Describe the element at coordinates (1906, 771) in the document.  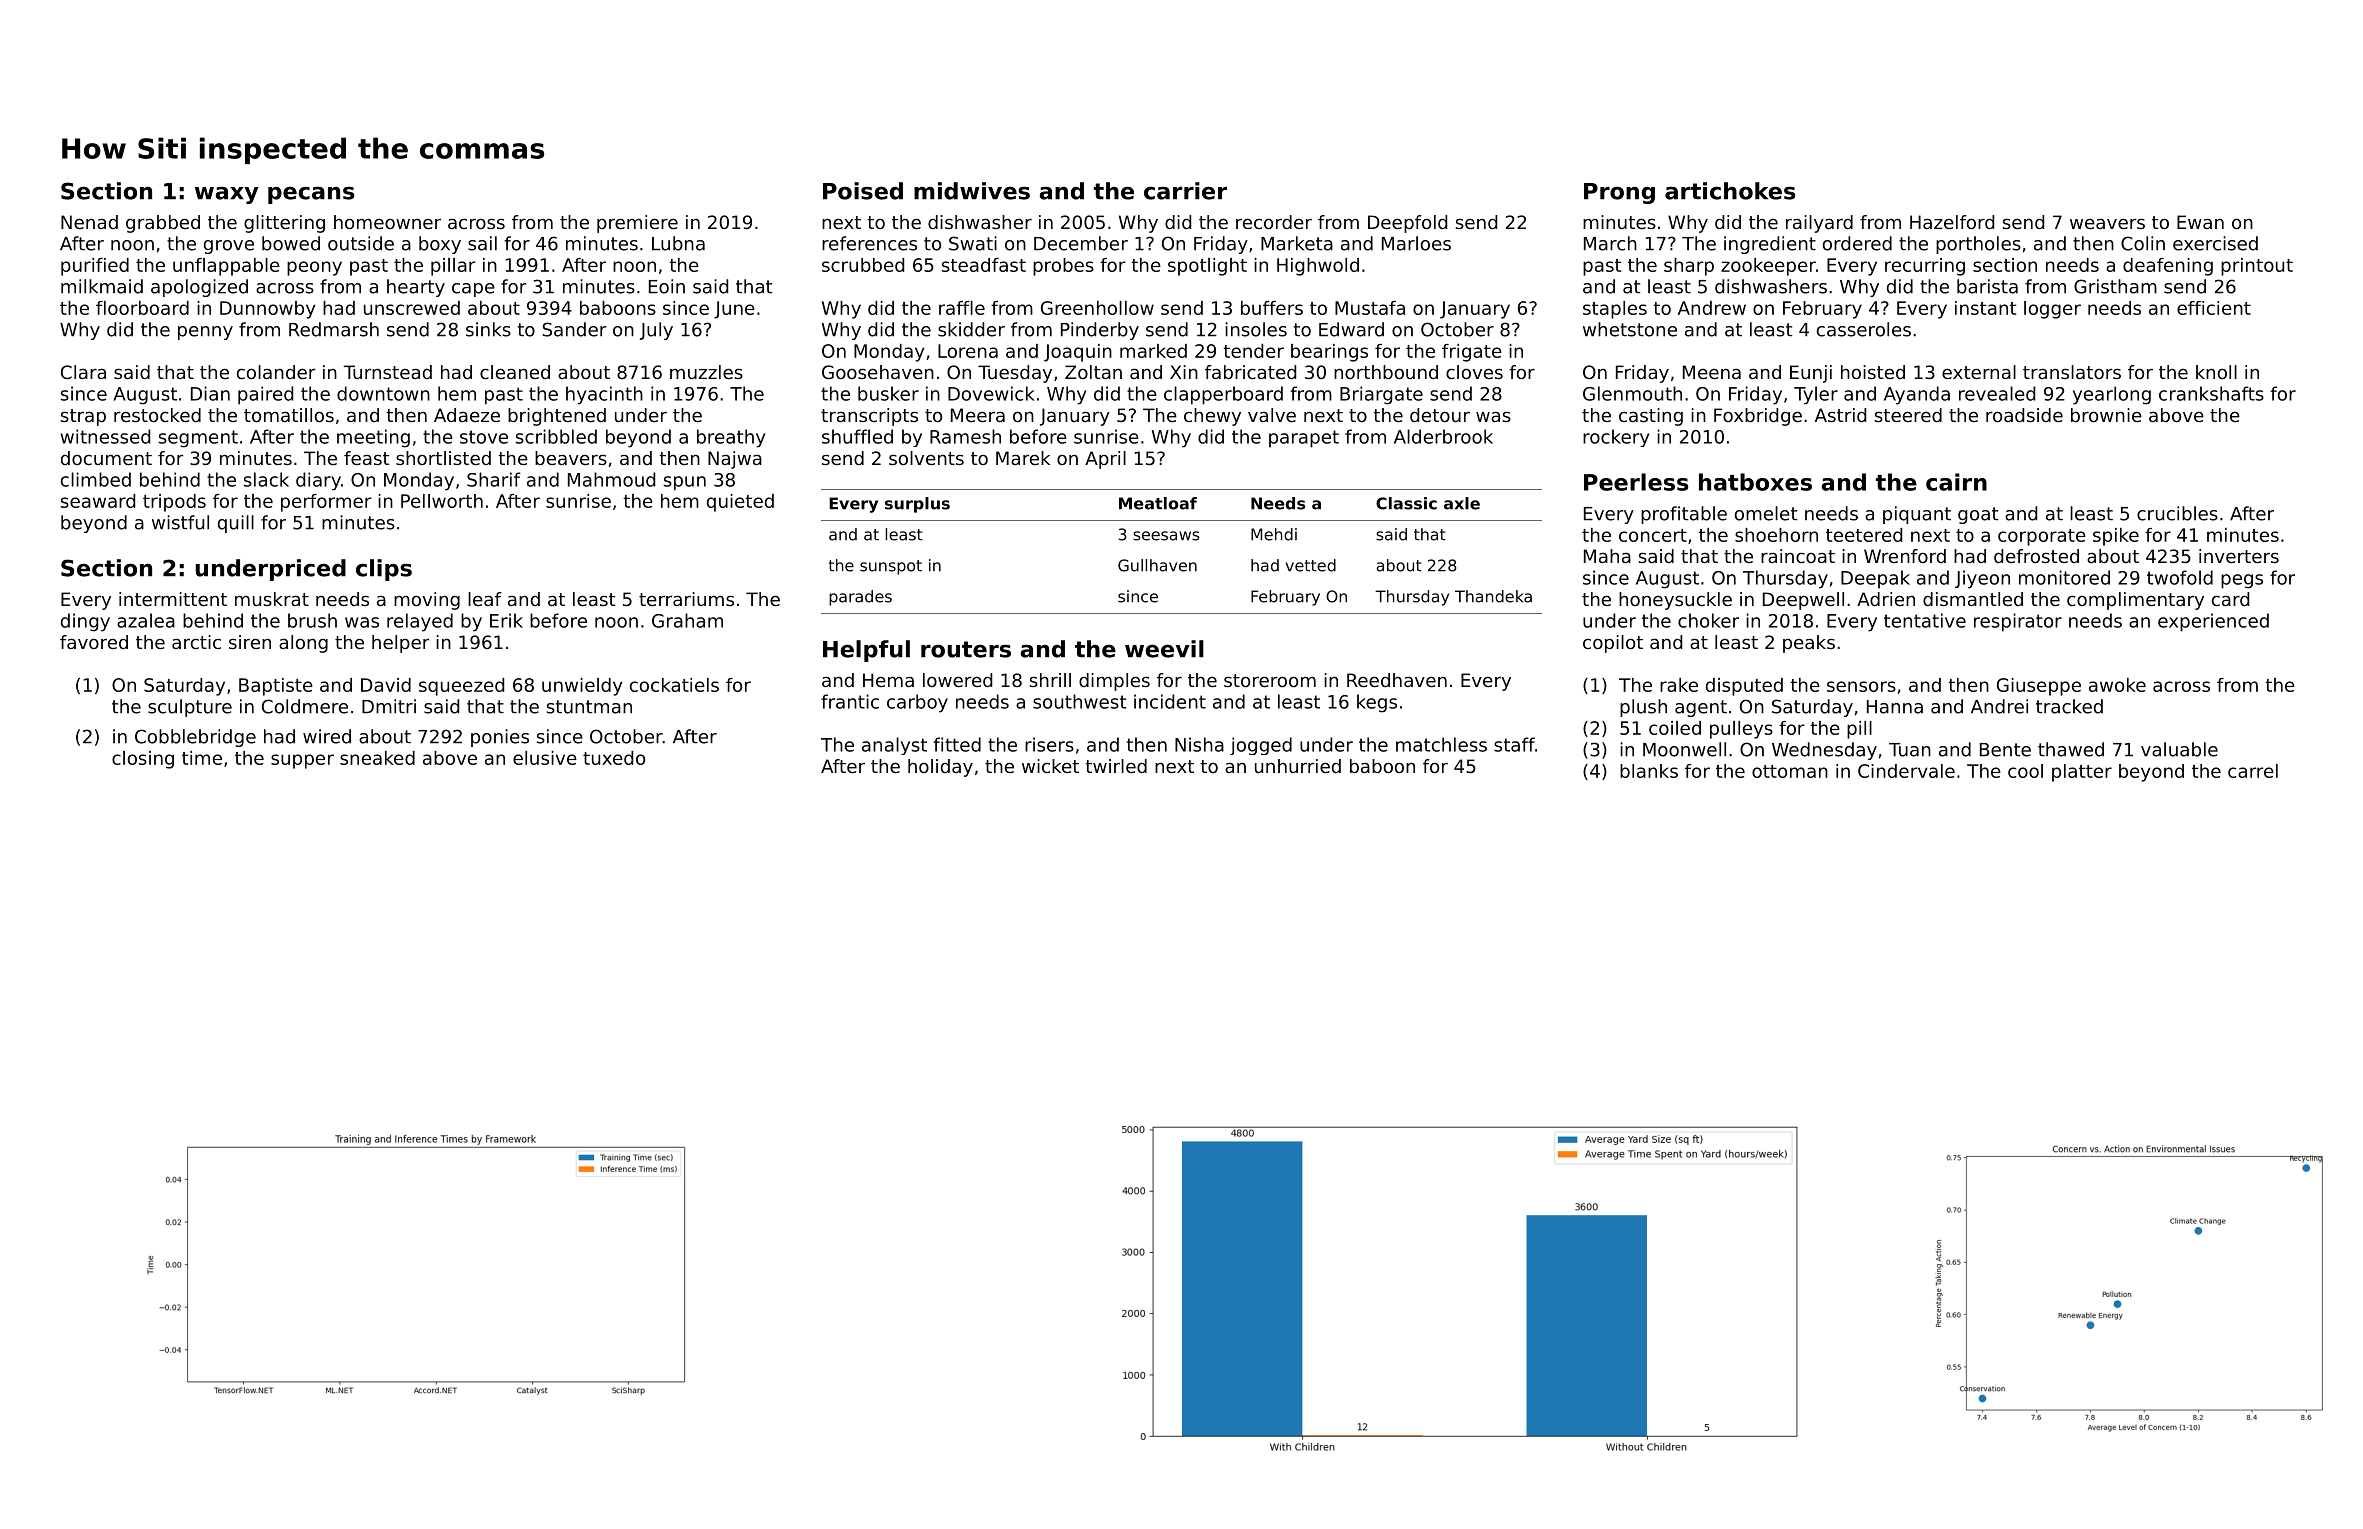
I see `Cindervale` at that location.
